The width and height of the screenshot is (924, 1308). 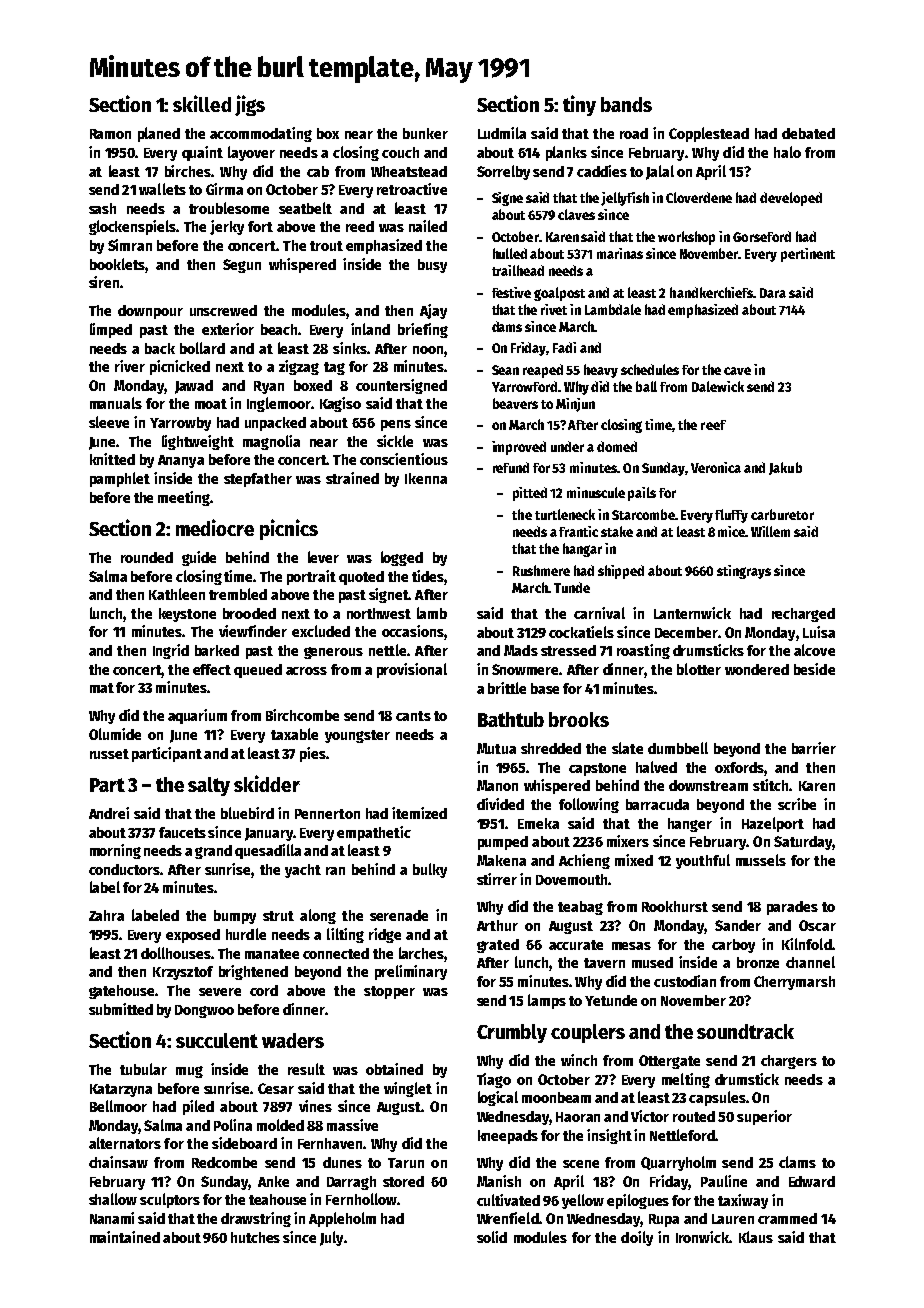 I want to click on alternators, so click(x=125, y=1143).
